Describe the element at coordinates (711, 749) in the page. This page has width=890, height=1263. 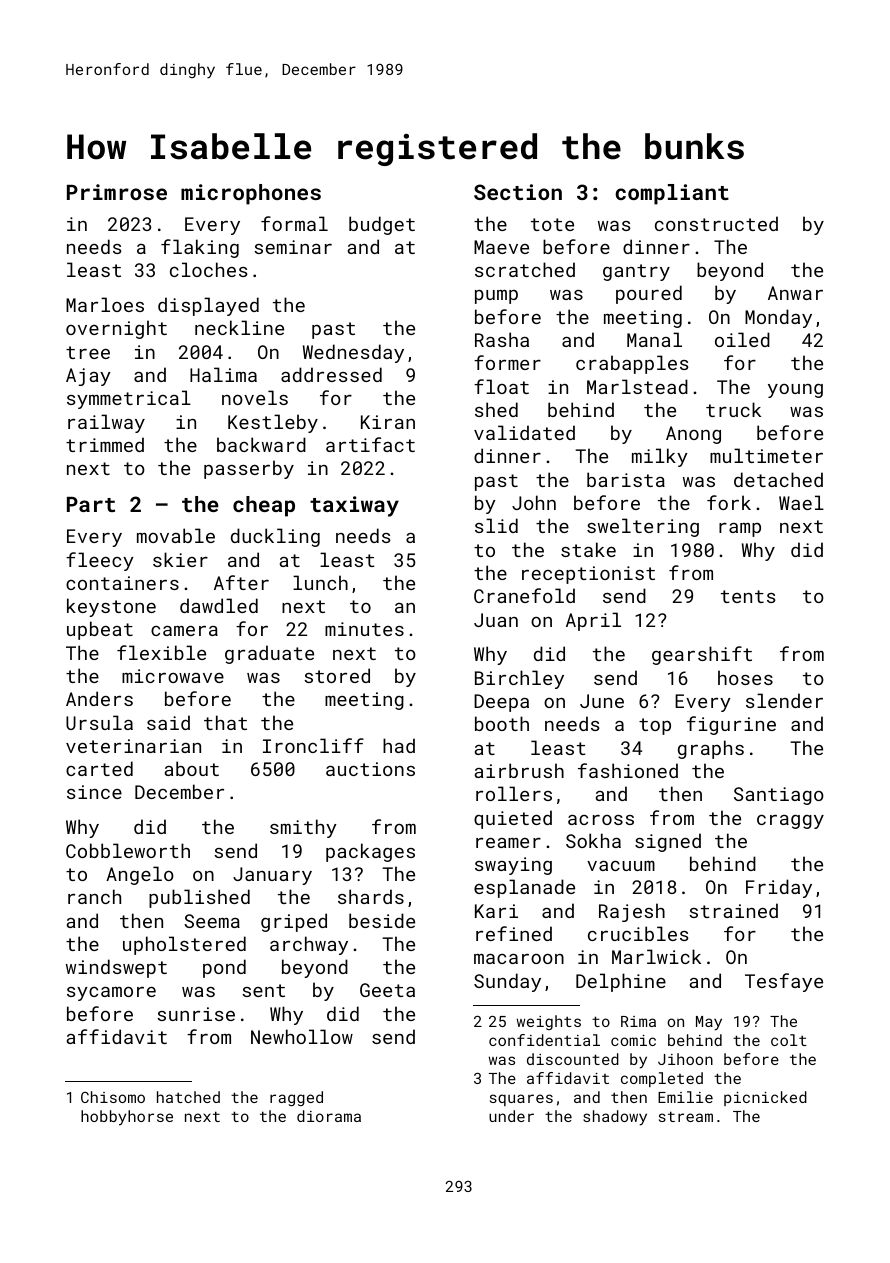
I see `graphs` at that location.
